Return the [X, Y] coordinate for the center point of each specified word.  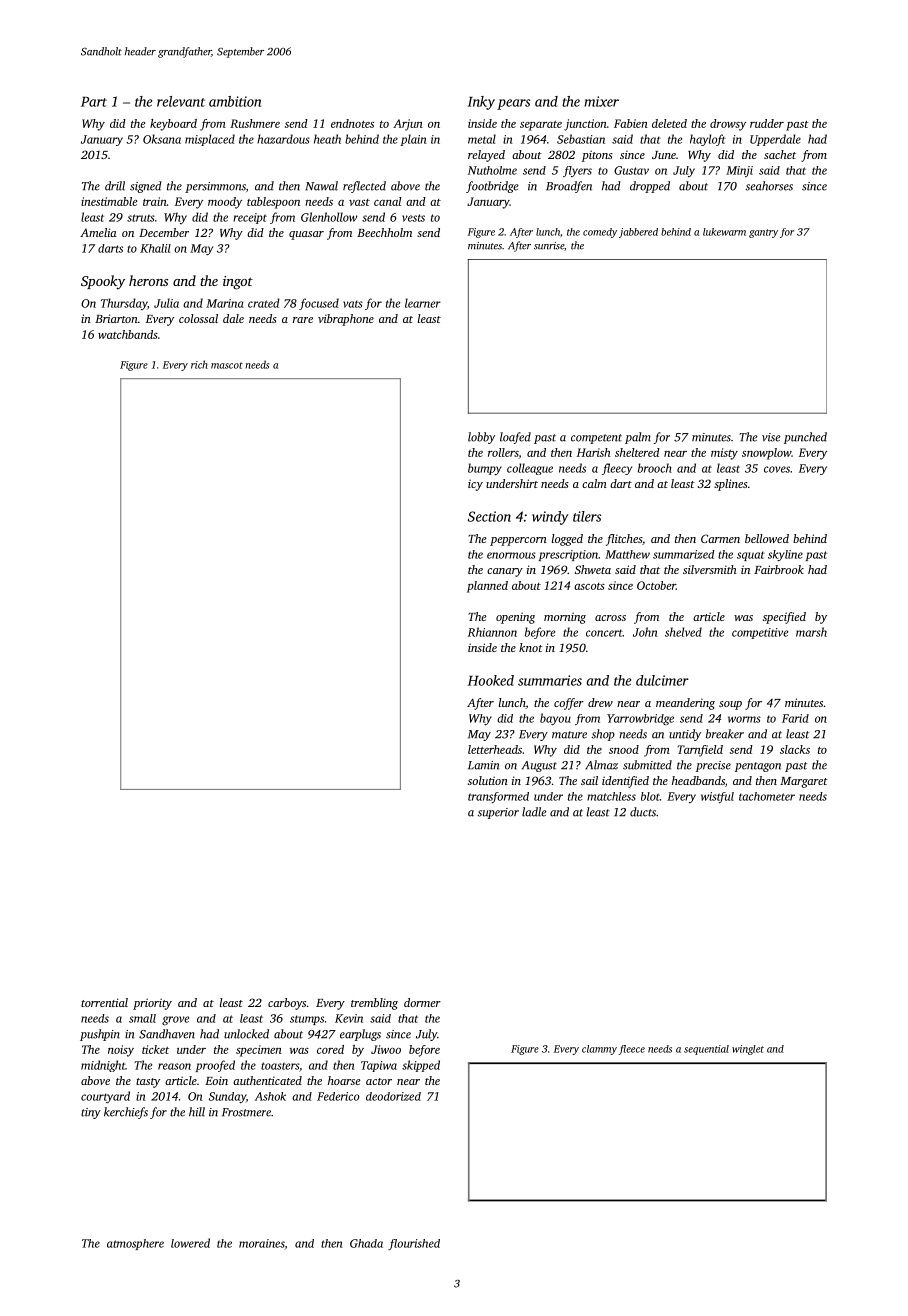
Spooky [103, 282]
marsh [811, 632]
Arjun [408, 125]
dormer [422, 1002]
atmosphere [135, 1244]
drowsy [728, 125]
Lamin [483, 765]
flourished [414, 1244]
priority [152, 1004]
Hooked [491, 680]
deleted [669, 123]
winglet [748, 1050]
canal [387, 201]
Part [94, 102]
